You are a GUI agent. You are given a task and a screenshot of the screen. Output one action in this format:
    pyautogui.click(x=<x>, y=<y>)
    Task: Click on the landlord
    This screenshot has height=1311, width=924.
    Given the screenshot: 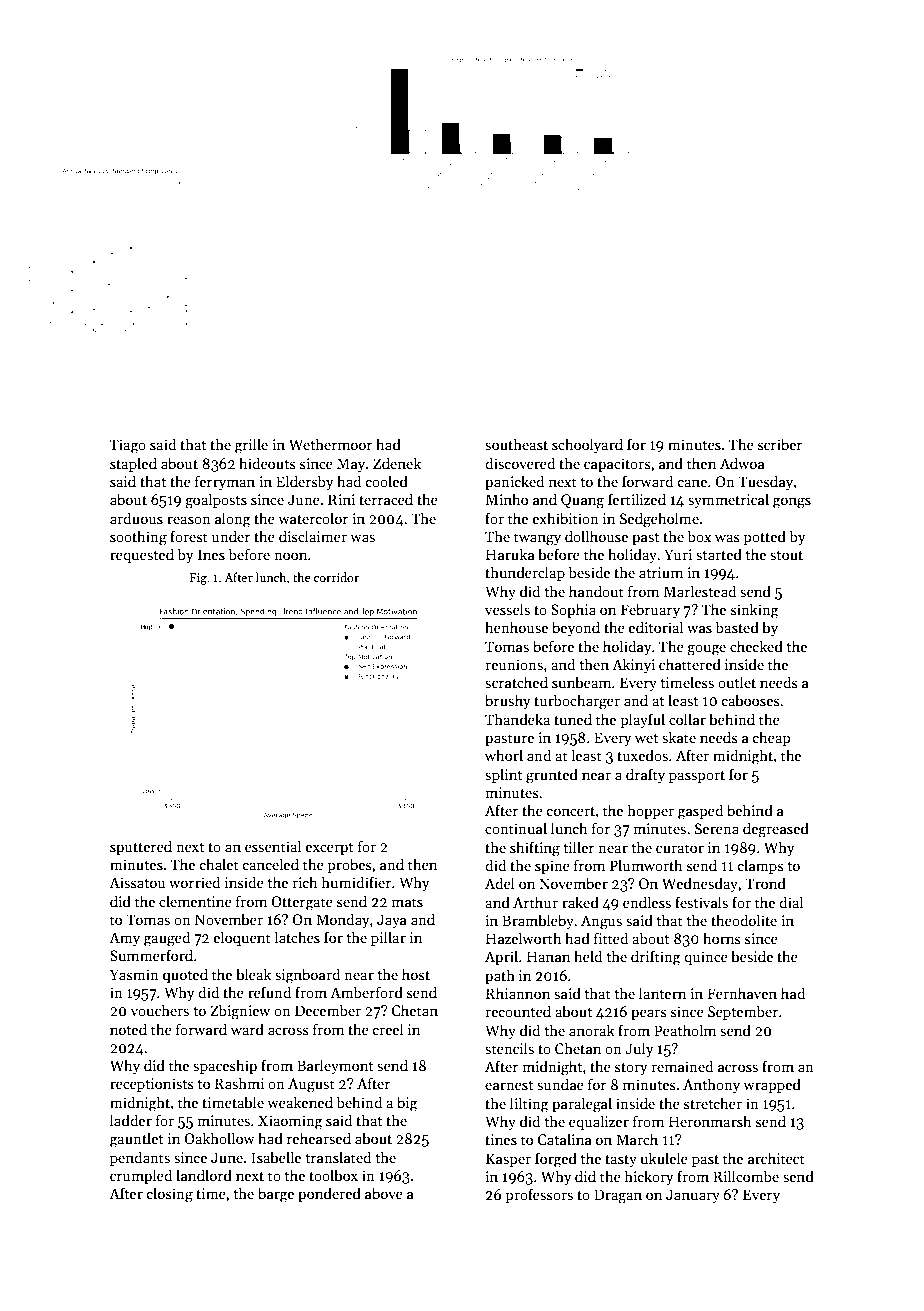 What is the action you would take?
    pyautogui.click(x=204, y=1175)
